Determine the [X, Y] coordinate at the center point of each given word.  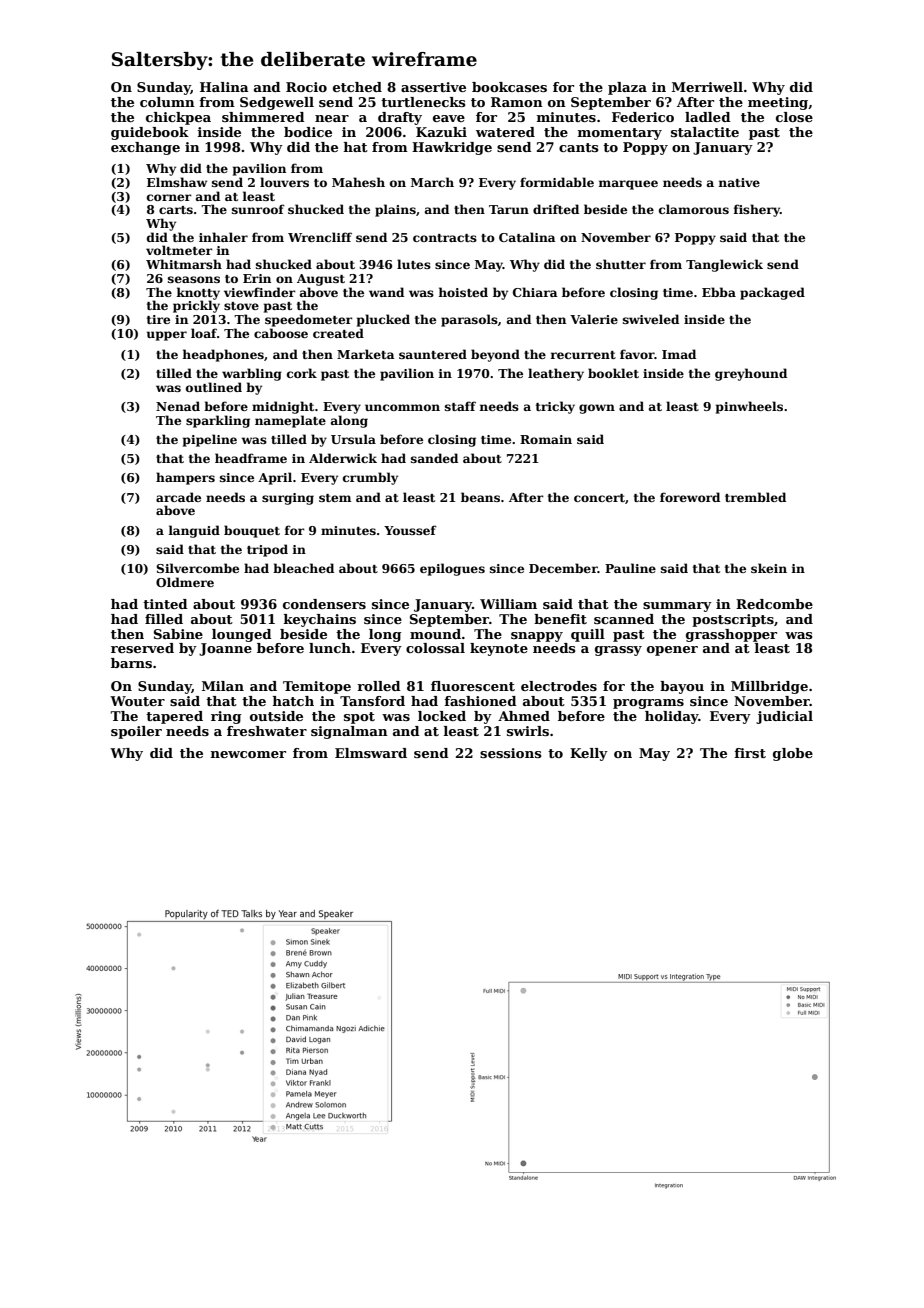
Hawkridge [452, 148]
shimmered [263, 117]
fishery [757, 210]
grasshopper [731, 635]
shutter [621, 264]
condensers [324, 604]
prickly [196, 306]
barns [131, 663]
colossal [435, 648]
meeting [778, 103]
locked [442, 716]
